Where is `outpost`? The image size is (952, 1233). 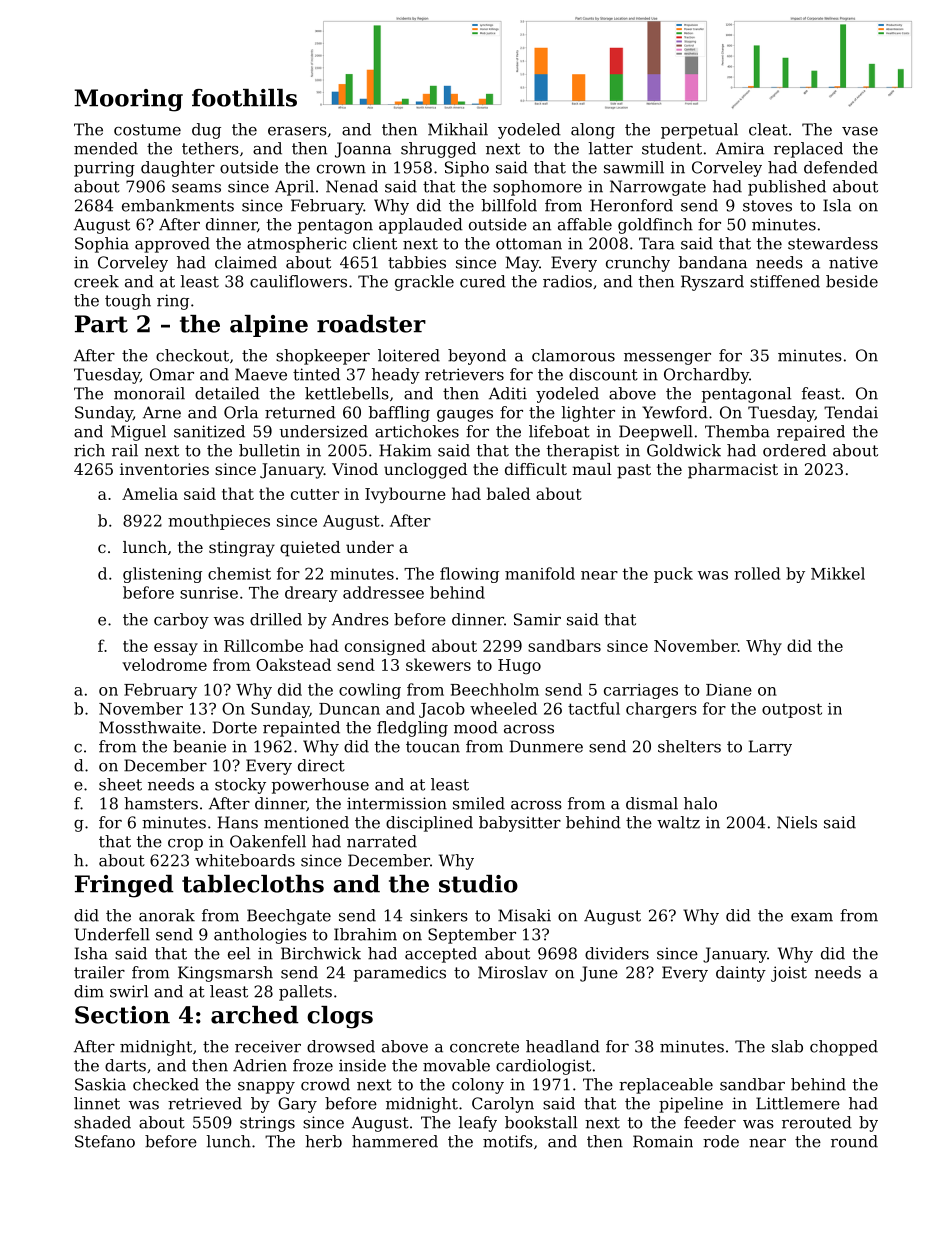 outpost is located at coordinates (792, 710).
